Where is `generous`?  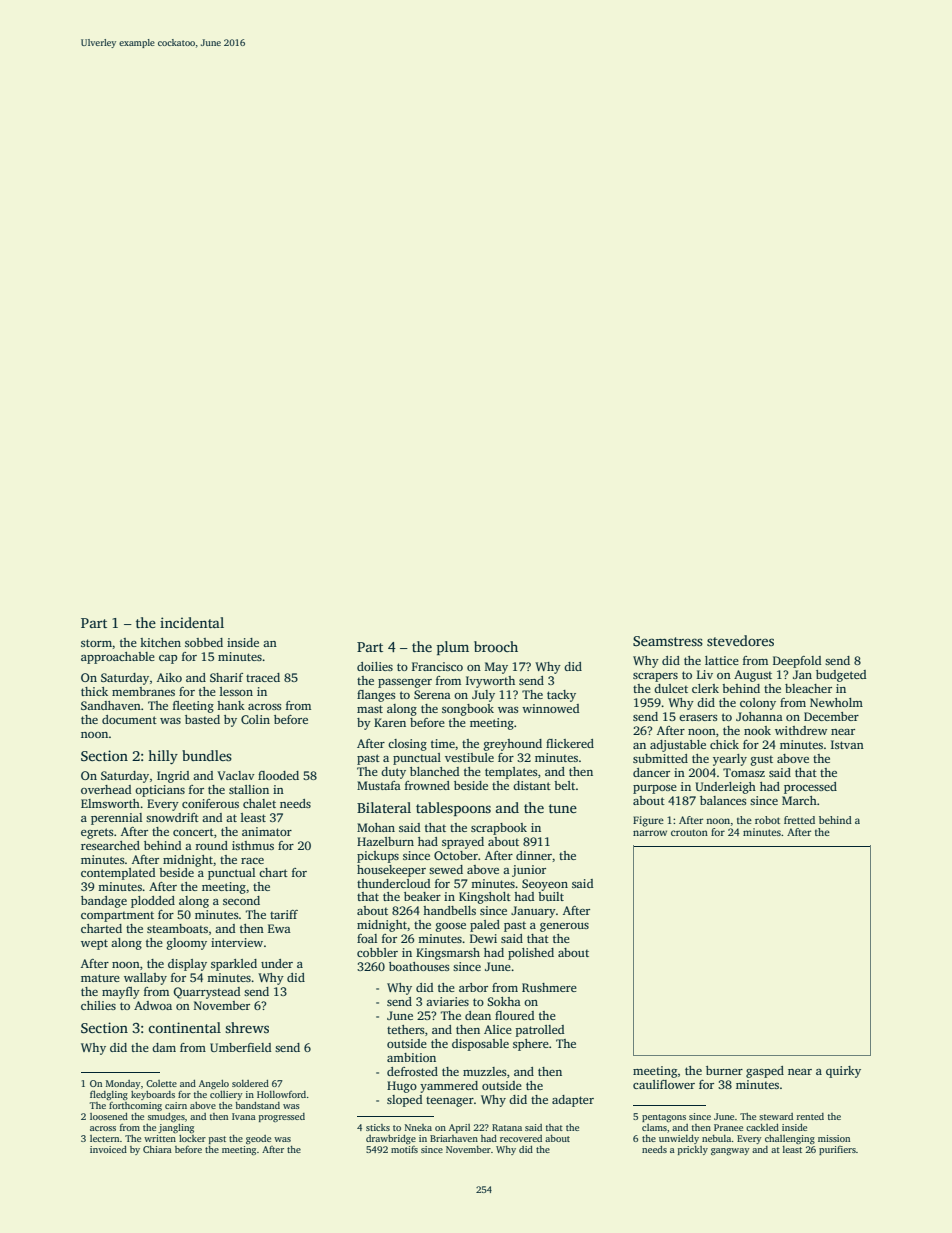 generous is located at coordinates (564, 927).
